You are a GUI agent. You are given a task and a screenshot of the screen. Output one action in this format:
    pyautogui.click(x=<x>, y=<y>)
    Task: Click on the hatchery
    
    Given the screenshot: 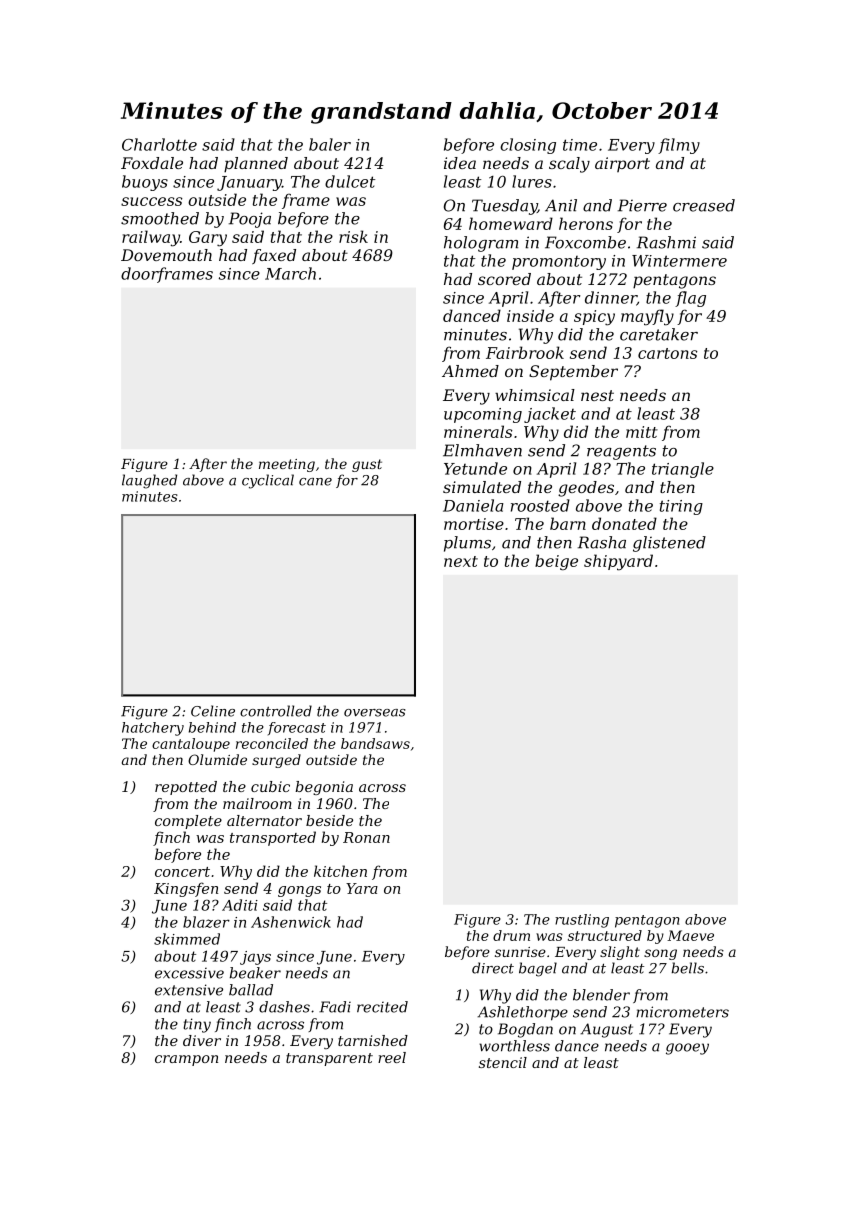 What is the action you would take?
    pyautogui.click(x=153, y=729)
